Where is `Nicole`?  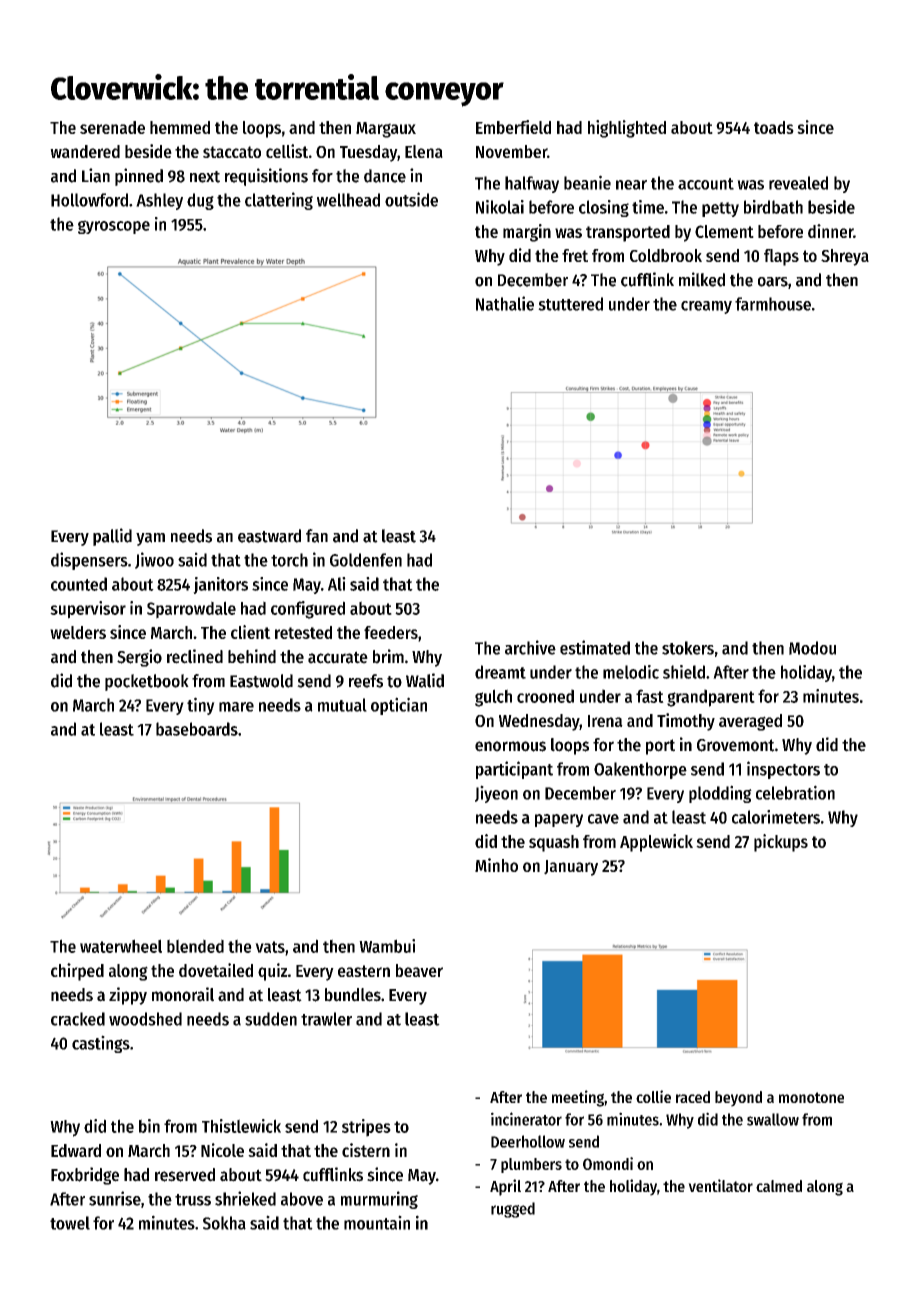
Nicole is located at coordinates (222, 1150).
